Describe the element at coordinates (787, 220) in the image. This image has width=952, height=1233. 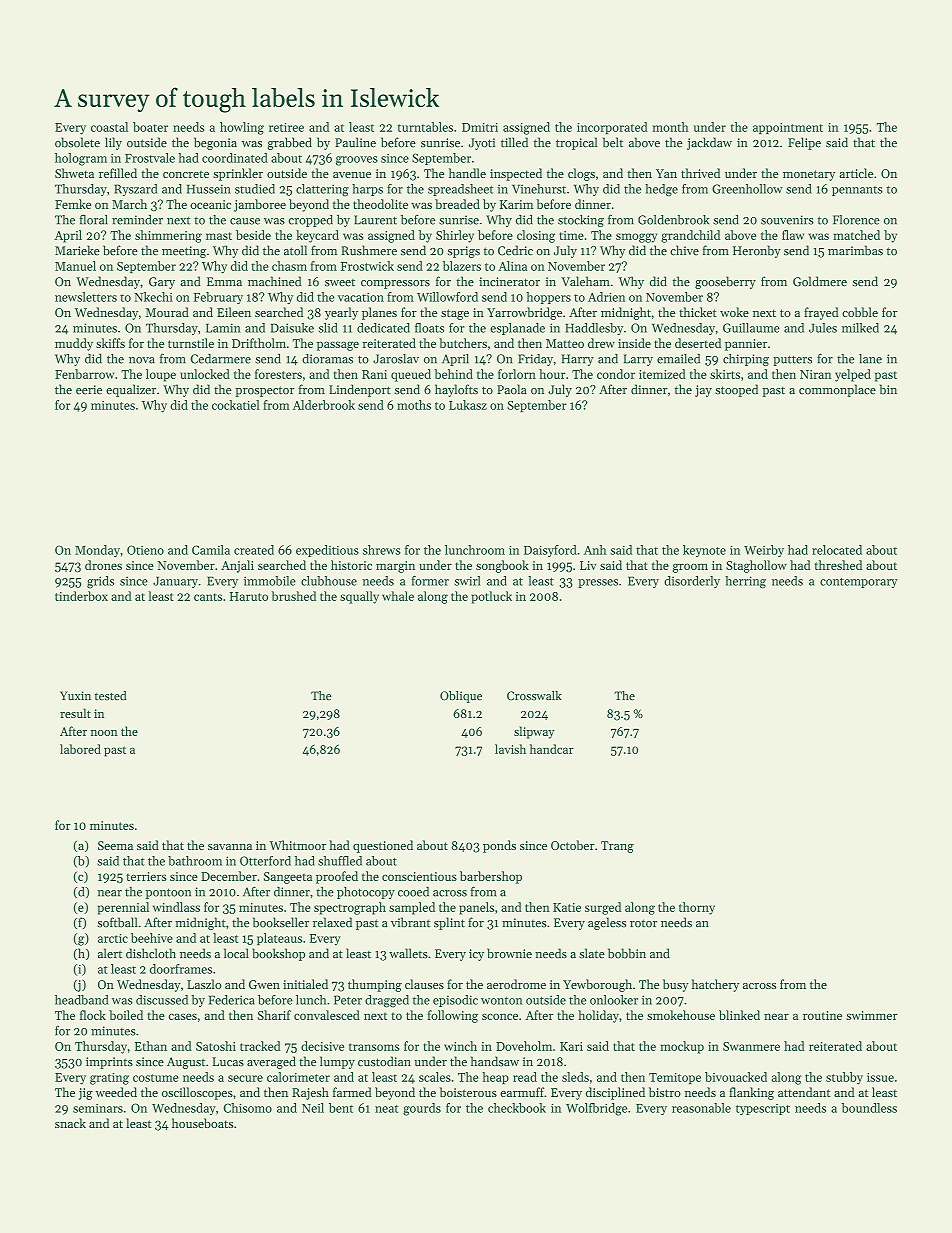
I see `souvenirs` at that location.
